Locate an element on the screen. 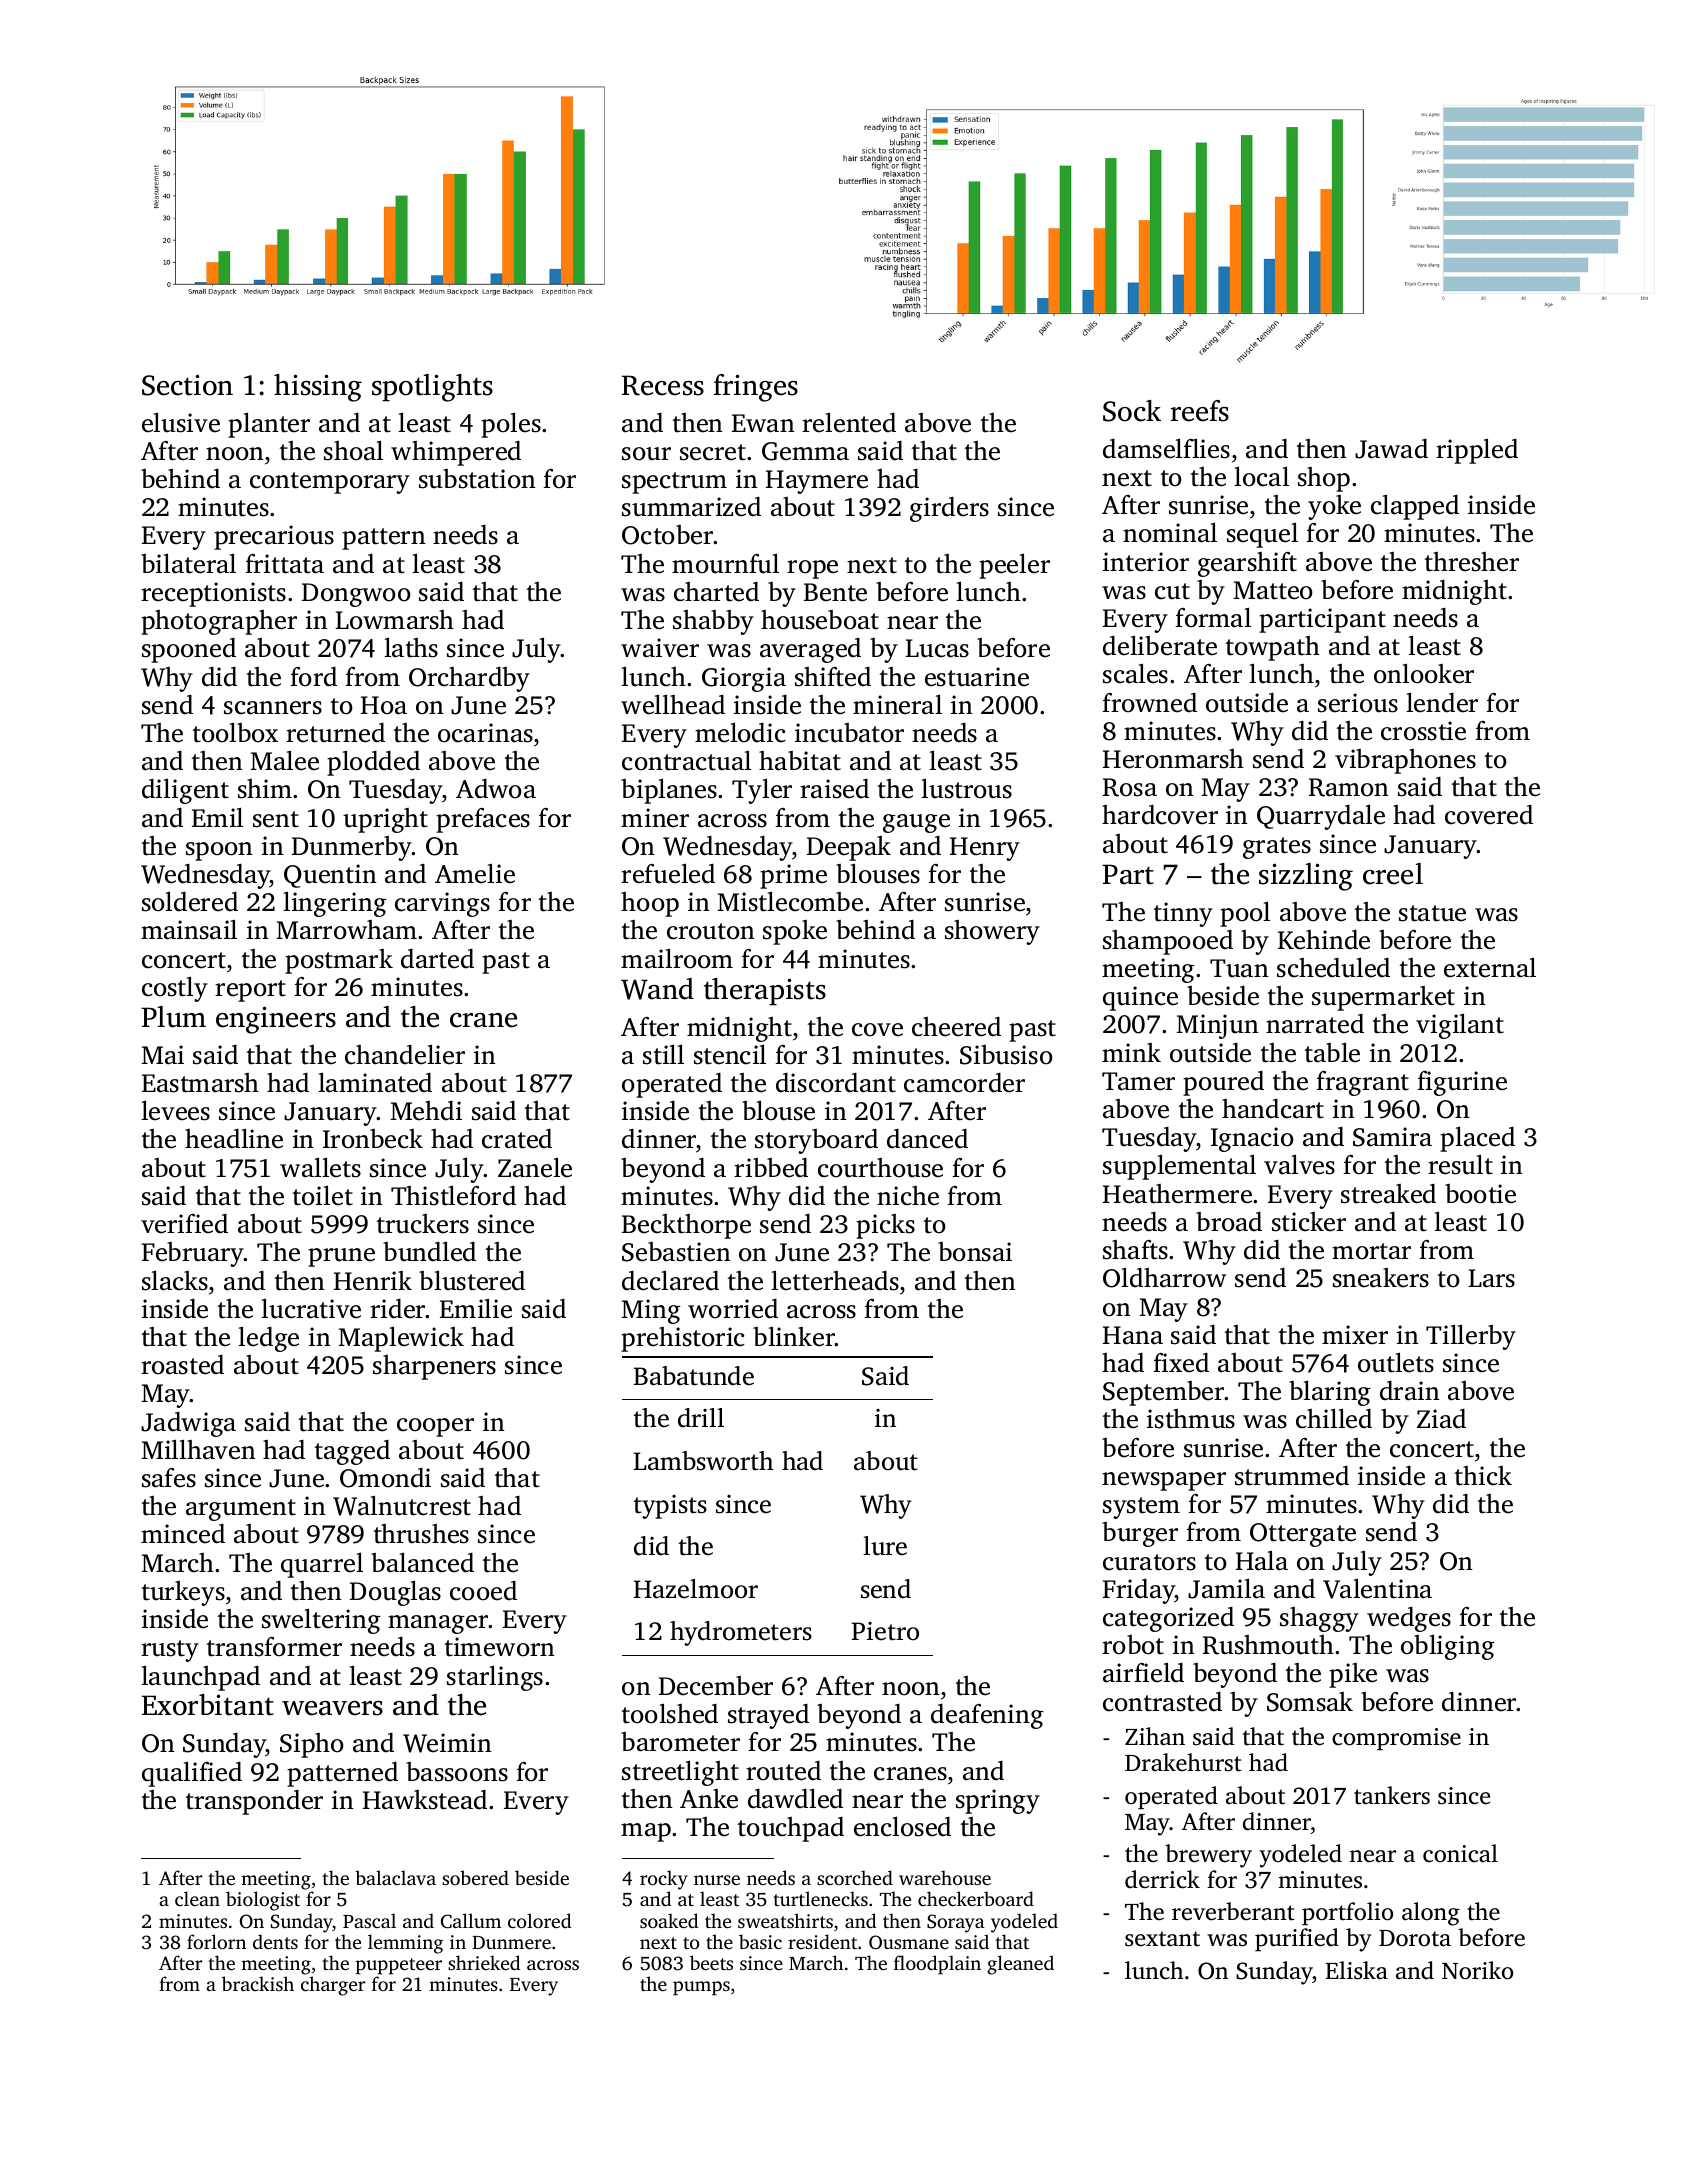  Jawad is located at coordinates (1391, 449).
